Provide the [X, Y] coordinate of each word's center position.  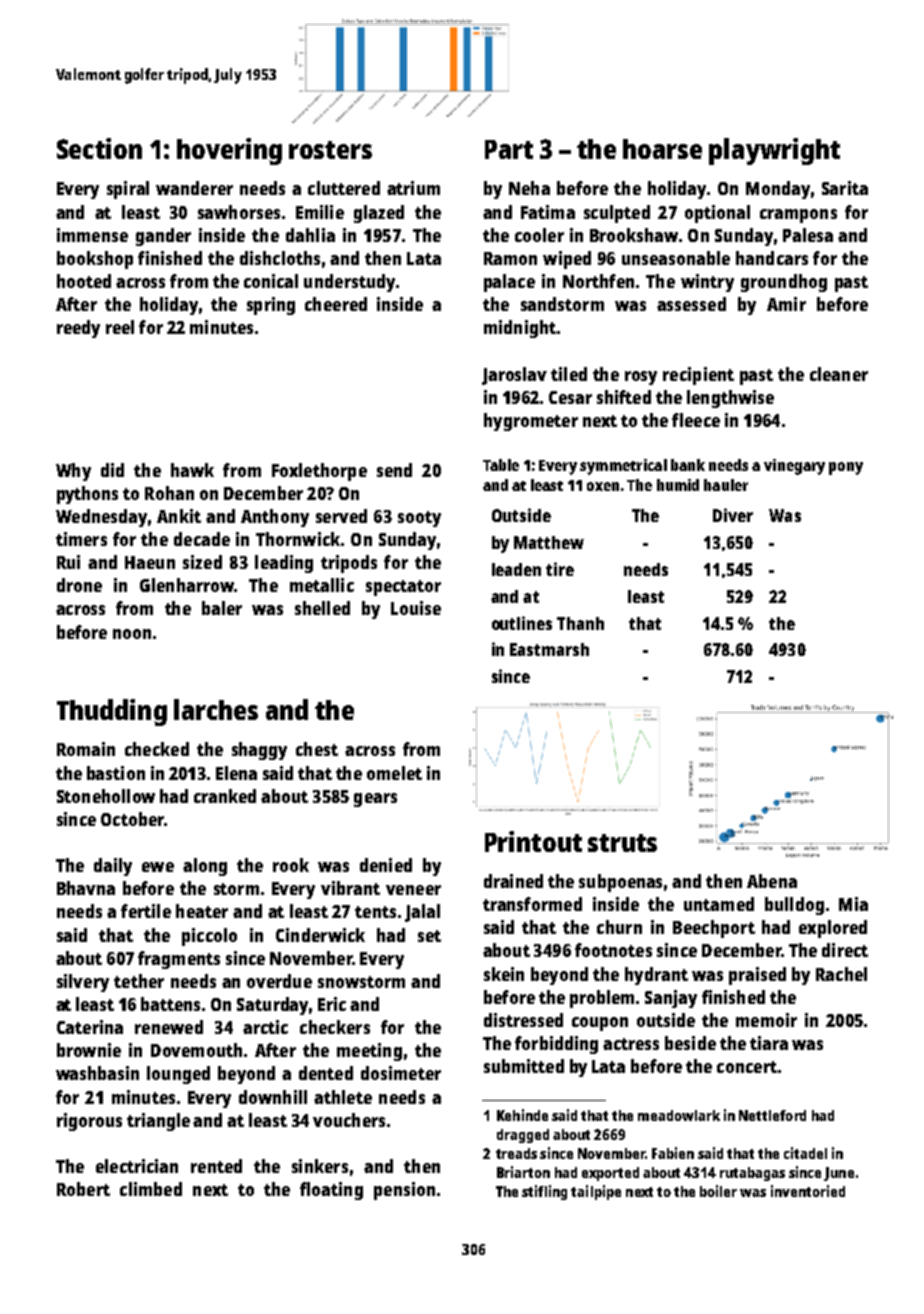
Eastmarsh [549, 649]
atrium [413, 188]
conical [271, 281]
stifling [544, 1192]
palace [509, 283]
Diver [733, 515]
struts [622, 843]
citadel [805, 1153]
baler [222, 608]
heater [202, 911]
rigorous [89, 1122]
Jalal [422, 913]
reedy [78, 329]
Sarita [845, 188]
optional [717, 214]
